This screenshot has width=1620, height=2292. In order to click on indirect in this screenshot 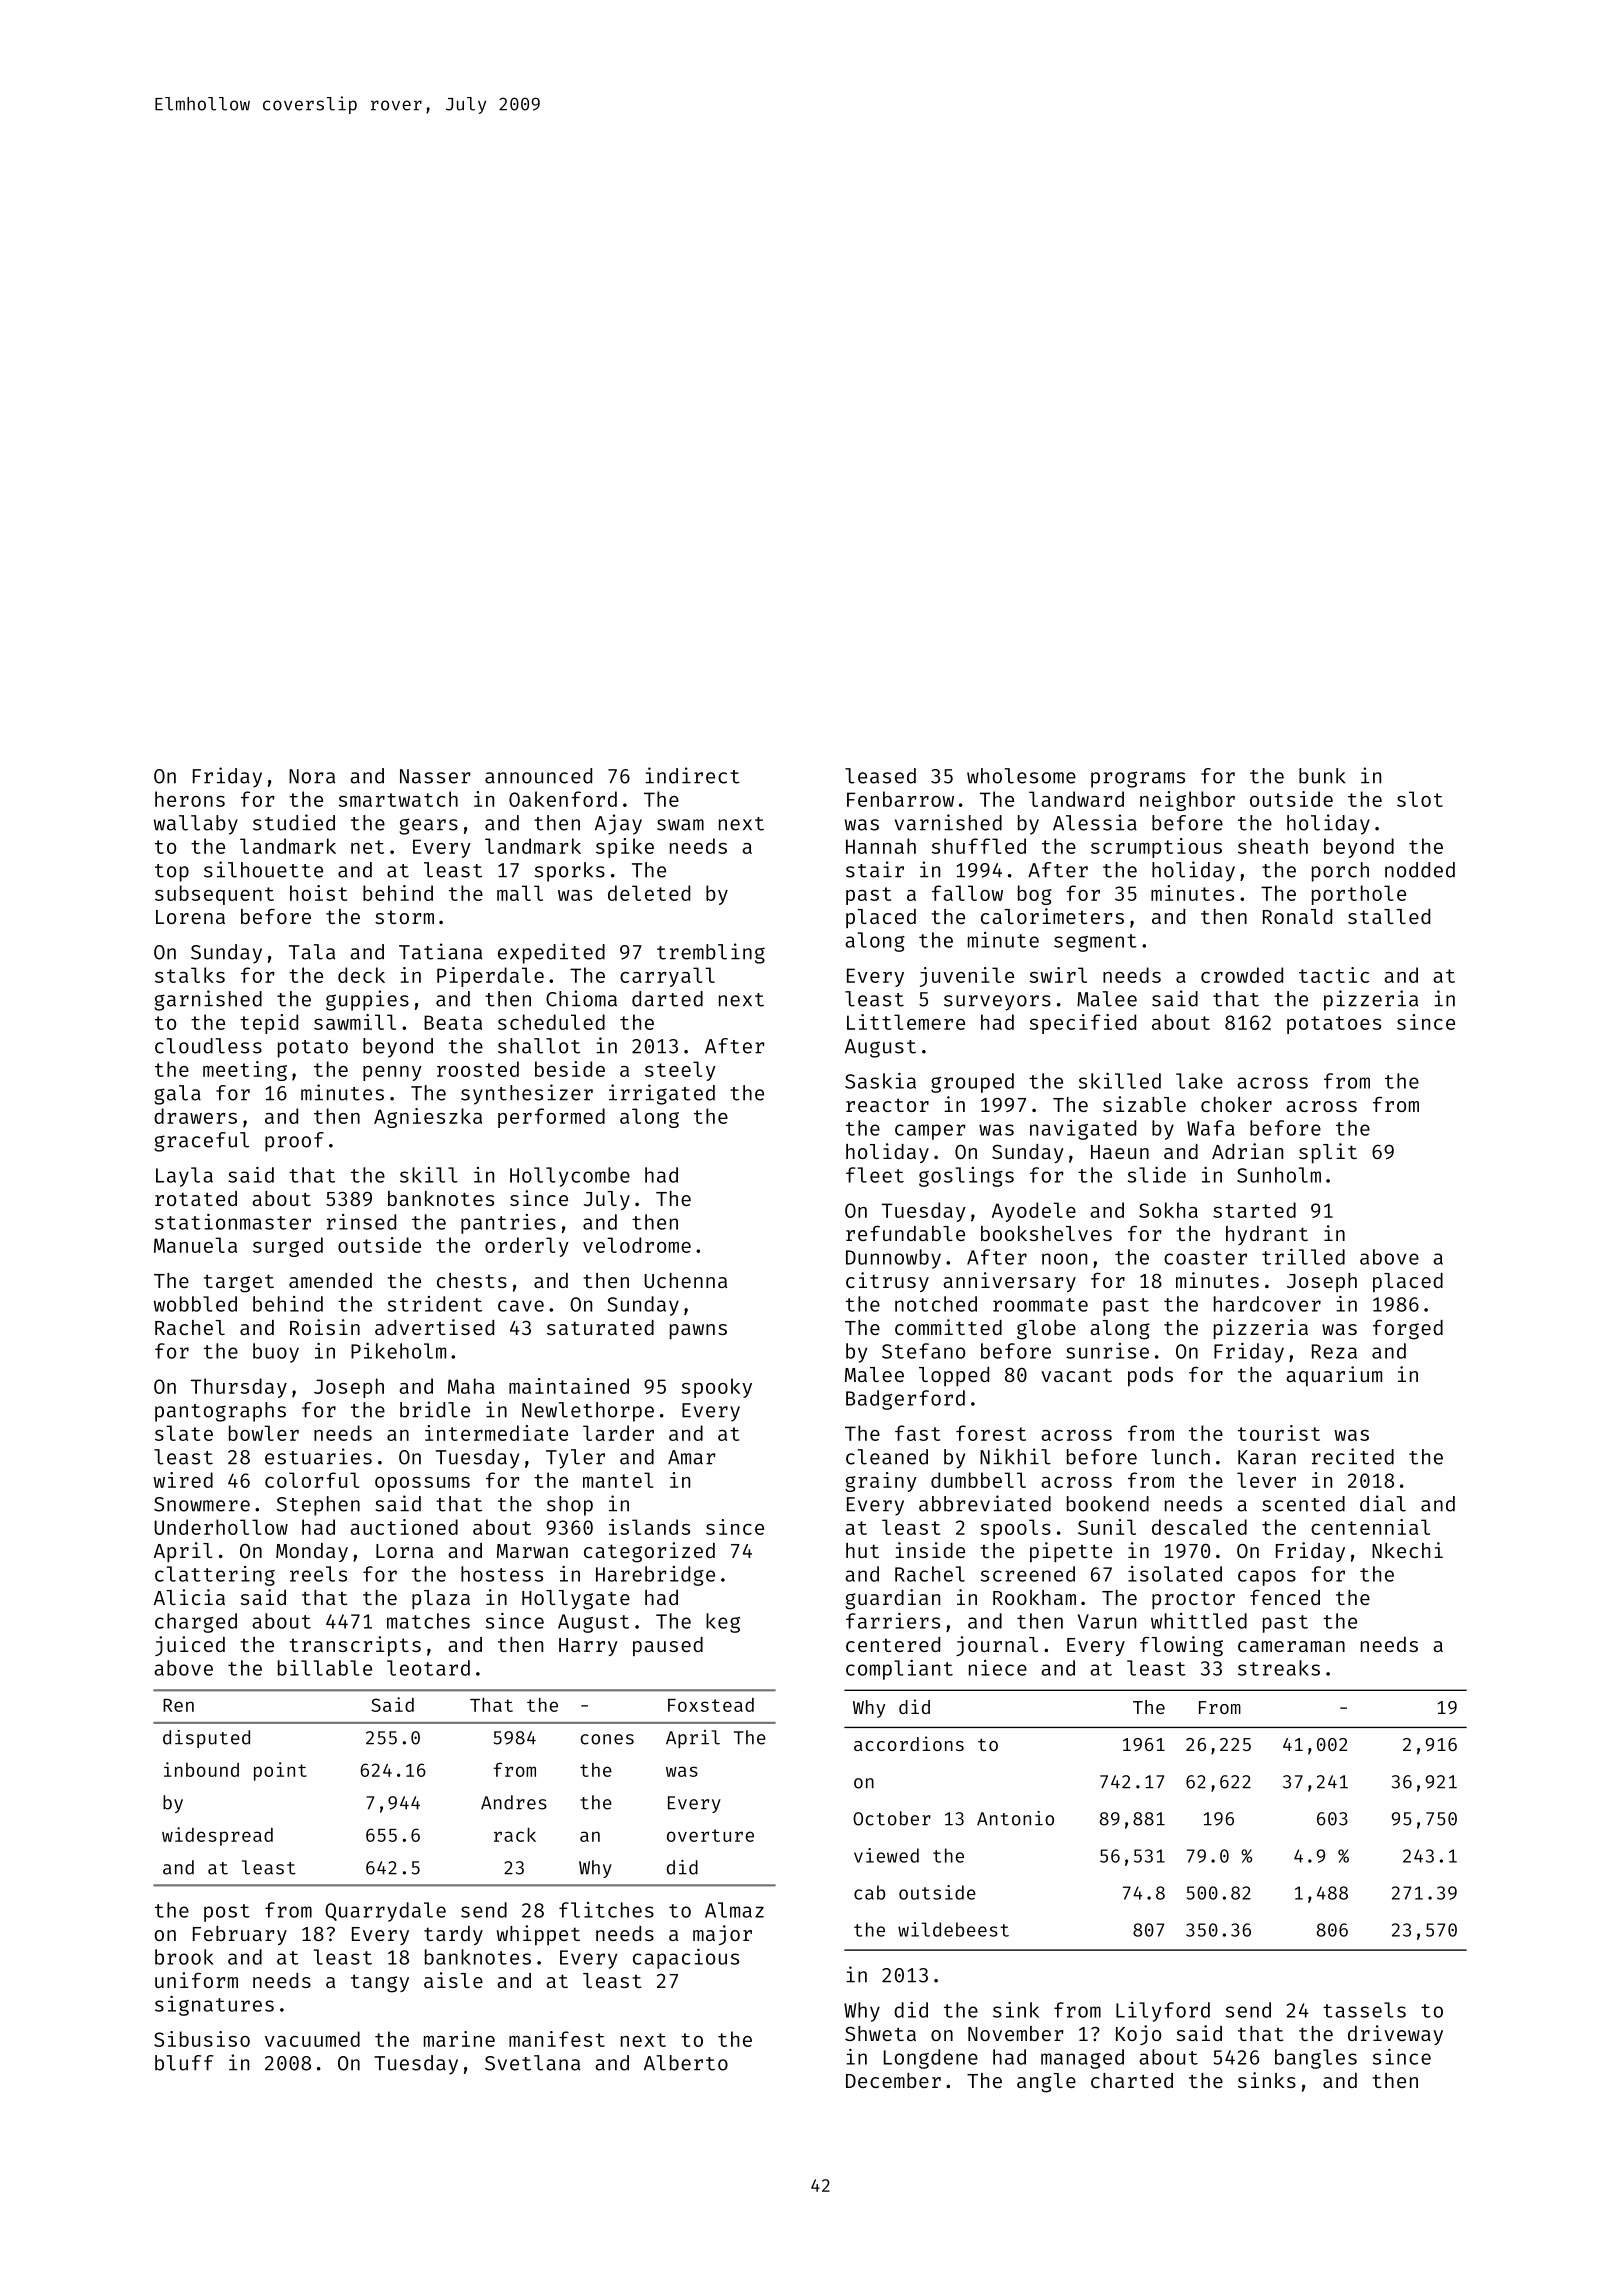, I will do `click(692, 775)`.
